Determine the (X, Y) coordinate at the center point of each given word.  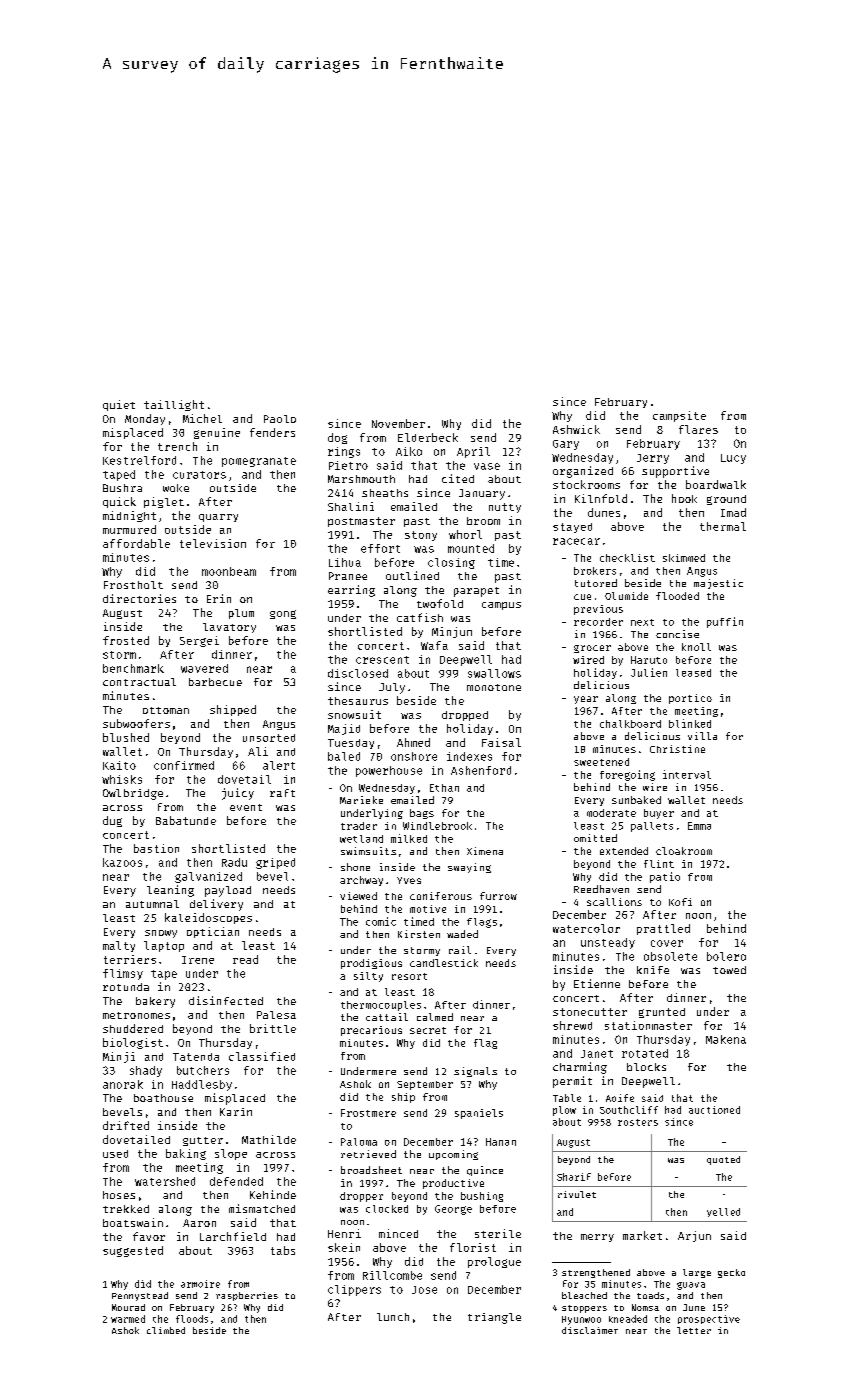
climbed (166, 1330)
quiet (119, 405)
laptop (164, 946)
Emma (699, 826)
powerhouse (389, 771)
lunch (393, 1317)
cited (458, 478)
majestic (718, 584)
